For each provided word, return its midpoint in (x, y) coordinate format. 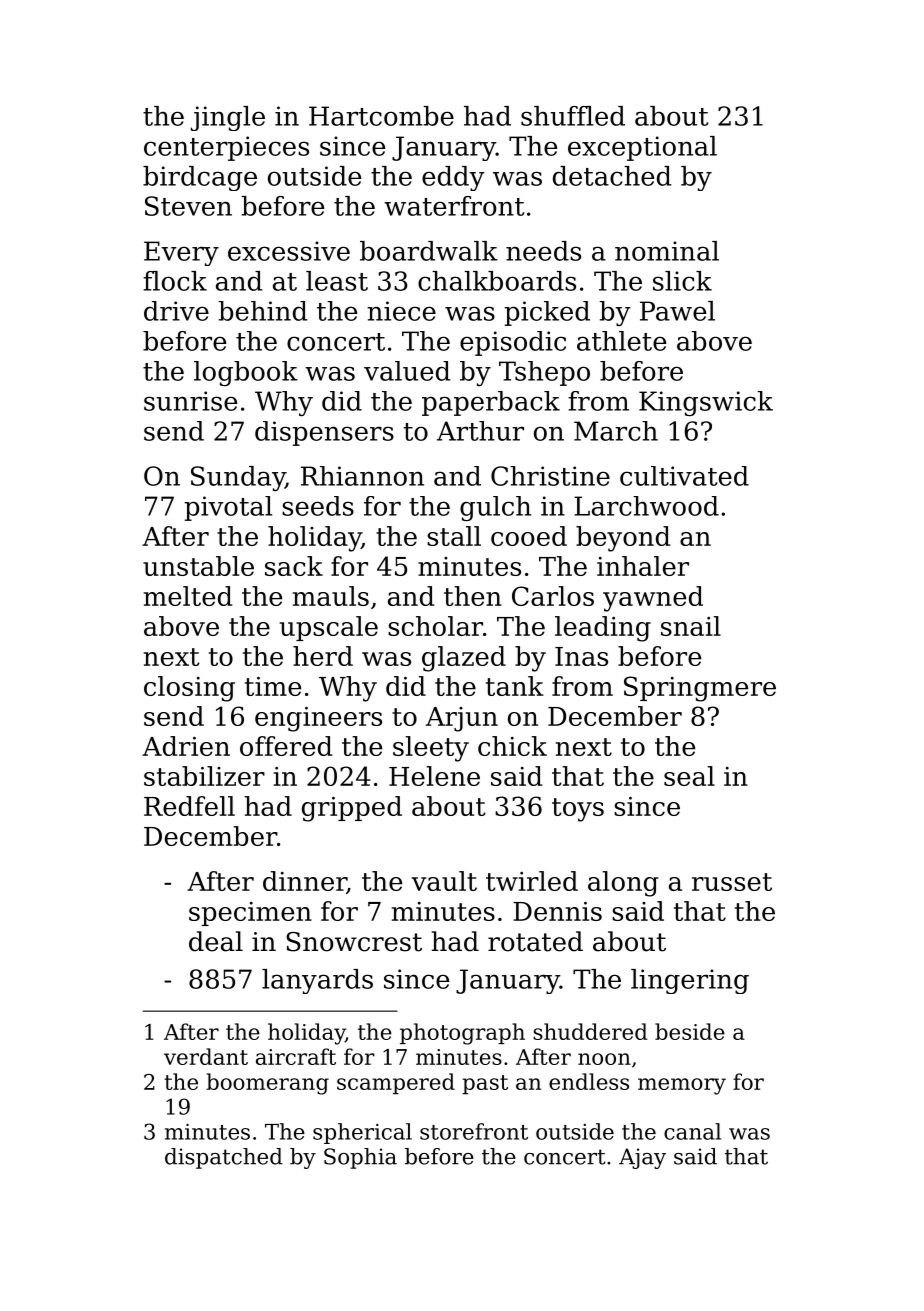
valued (407, 371)
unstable (198, 566)
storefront (474, 1131)
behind (263, 311)
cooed (529, 536)
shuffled (573, 116)
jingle (228, 118)
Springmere (700, 689)
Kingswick (706, 403)
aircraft (296, 1056)
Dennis (557, 911)
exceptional (642, 148)
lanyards (317, 981)
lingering (690, 981)
